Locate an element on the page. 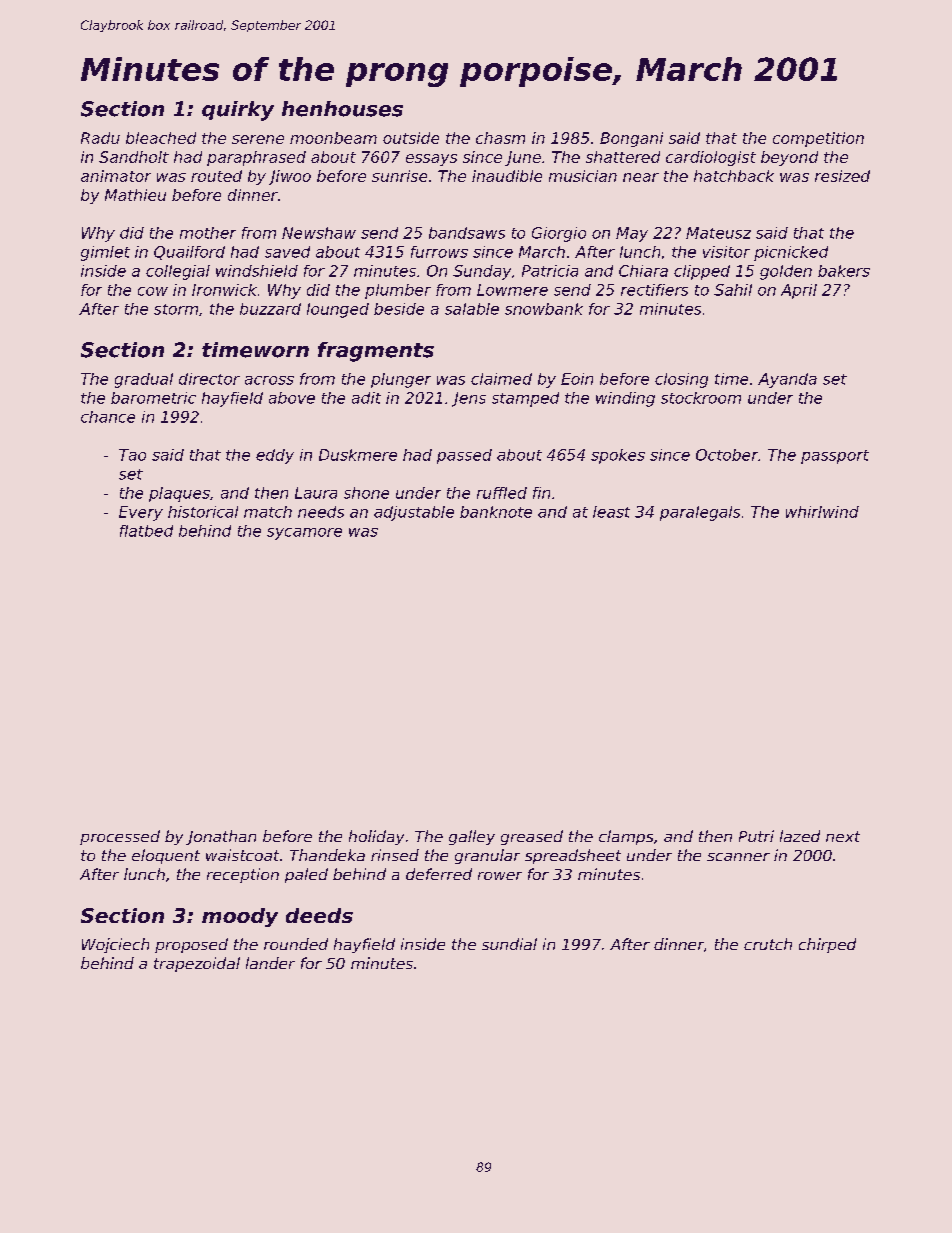  lander is located at coordinates (270, 963).
